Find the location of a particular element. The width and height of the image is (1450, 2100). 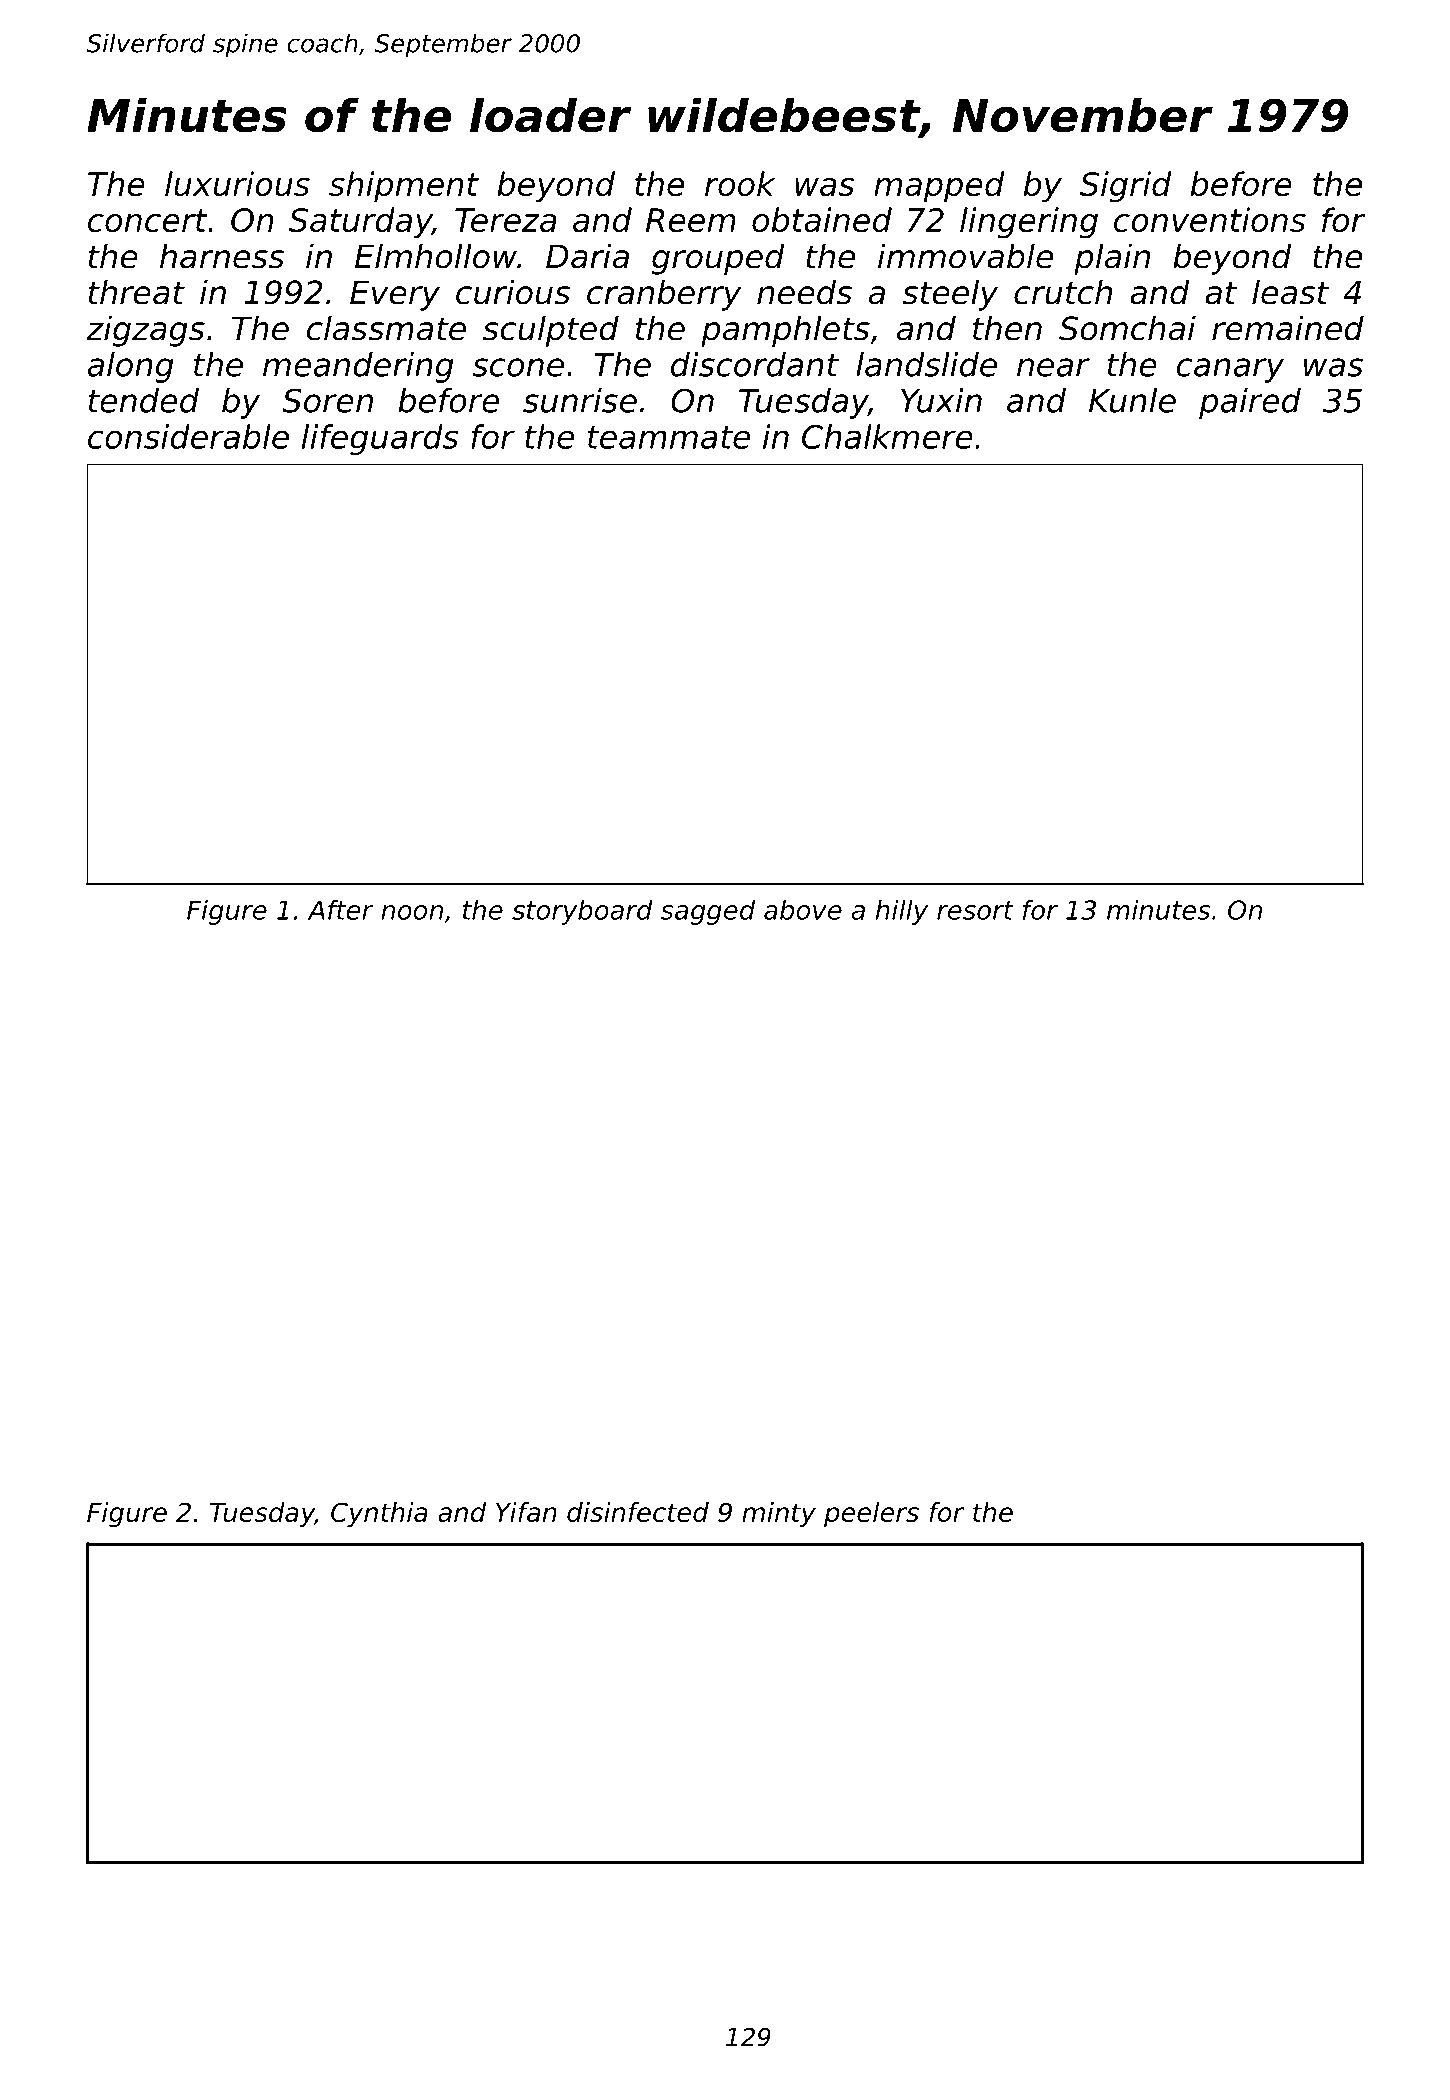

teammate is located at coordinates (669, 437).
